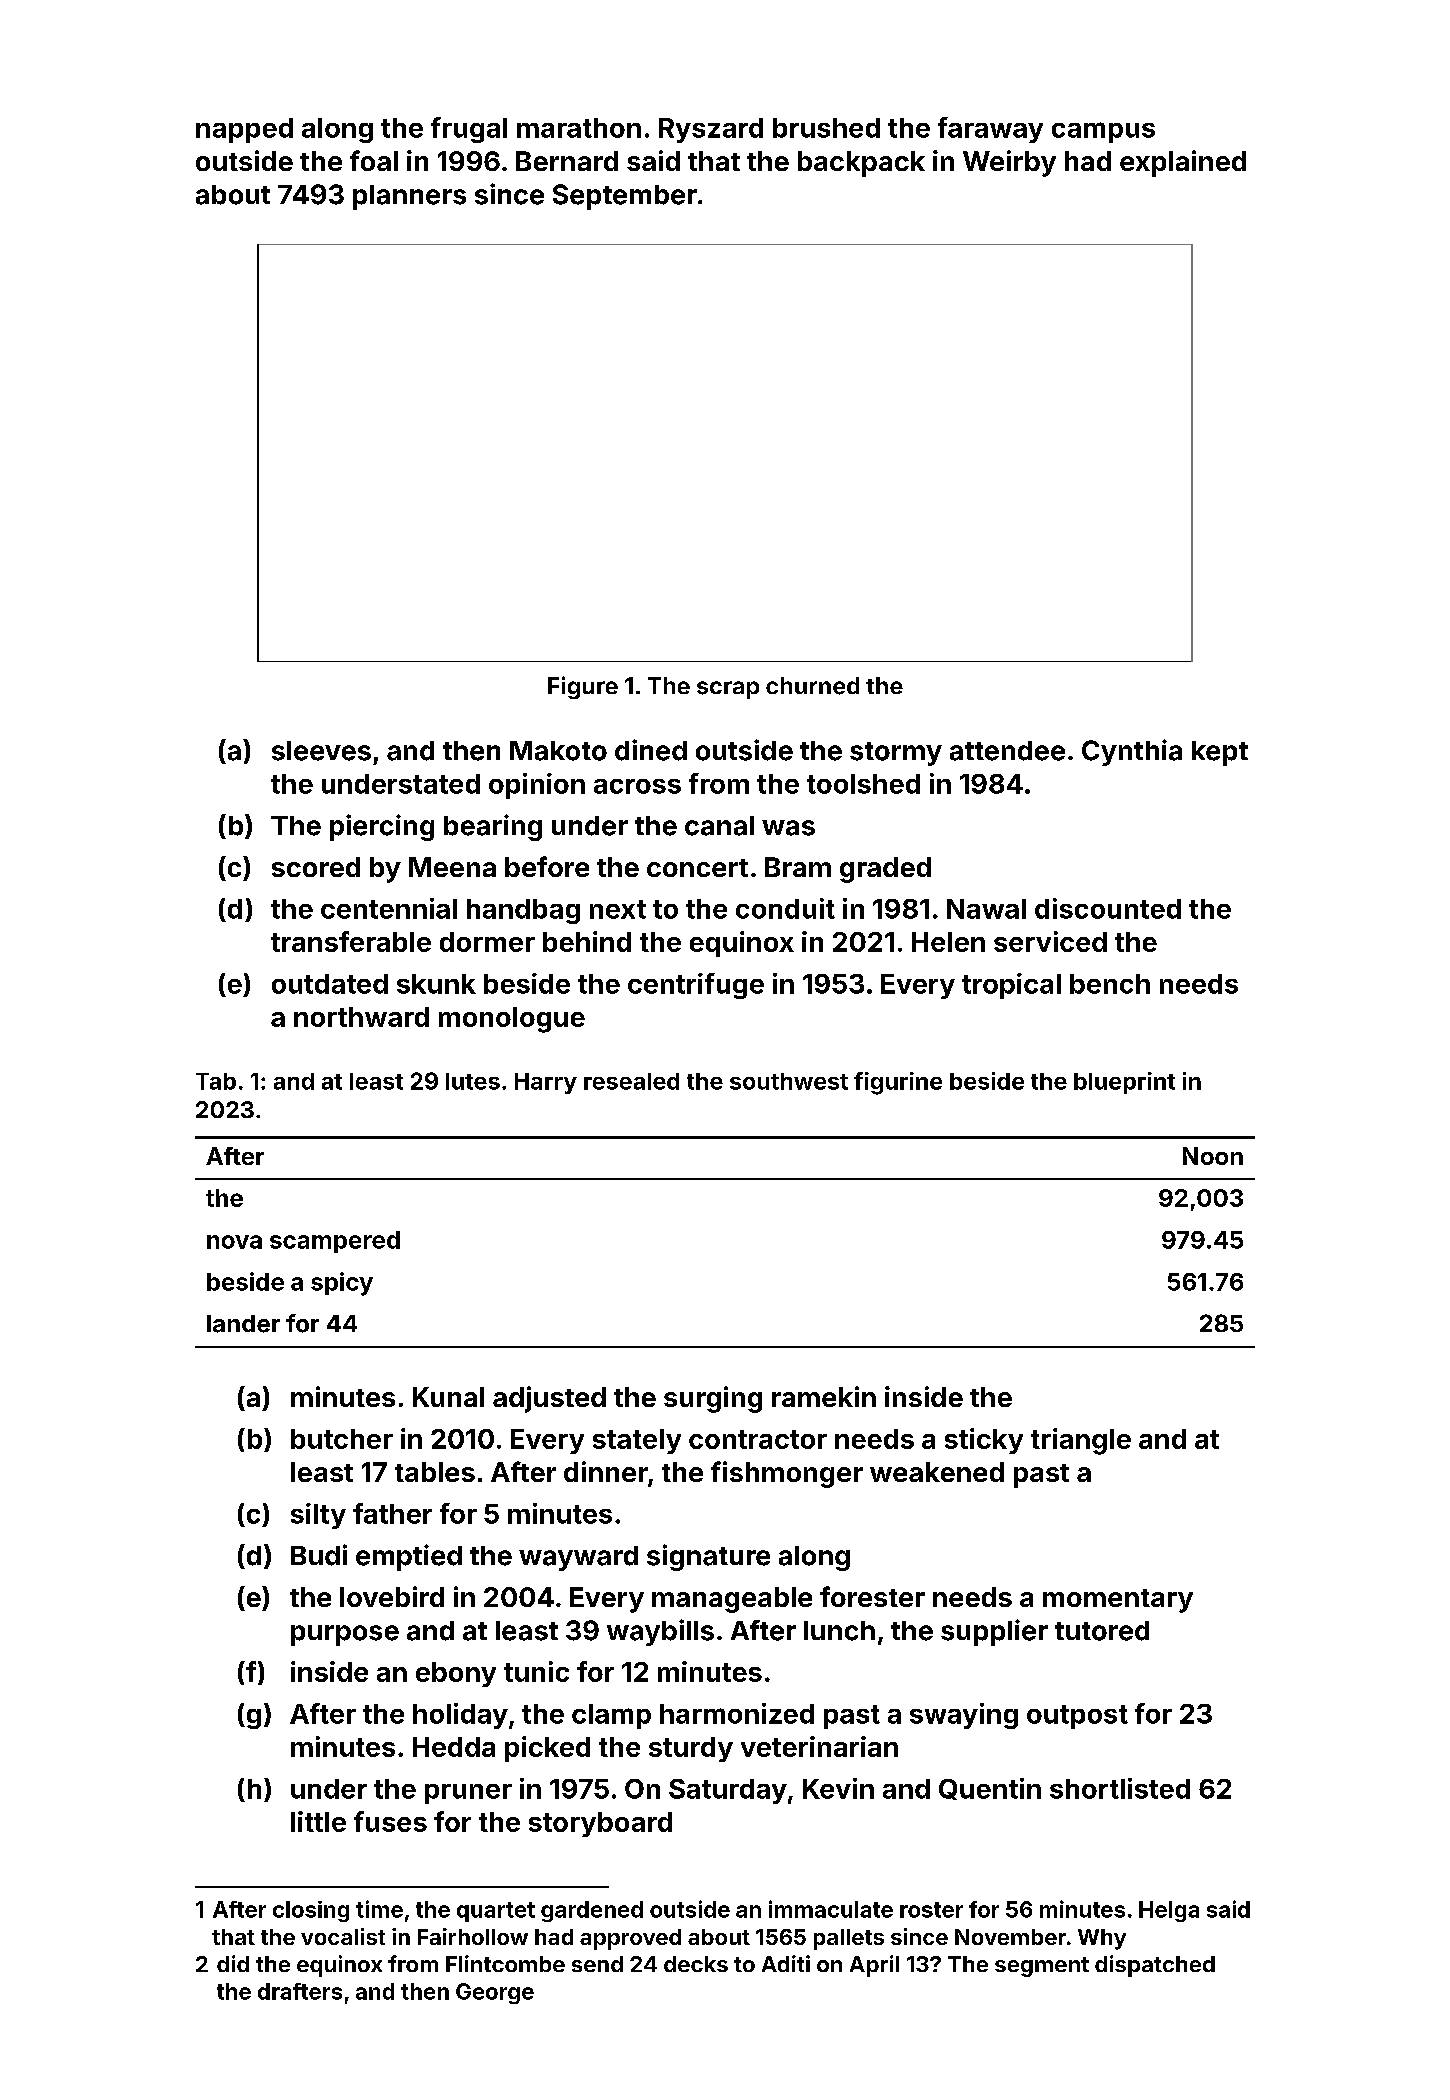 This document has height=2100, width=1450. Describe the element at coordinates (1103, 132) in the document. I see `campus` at that location.
